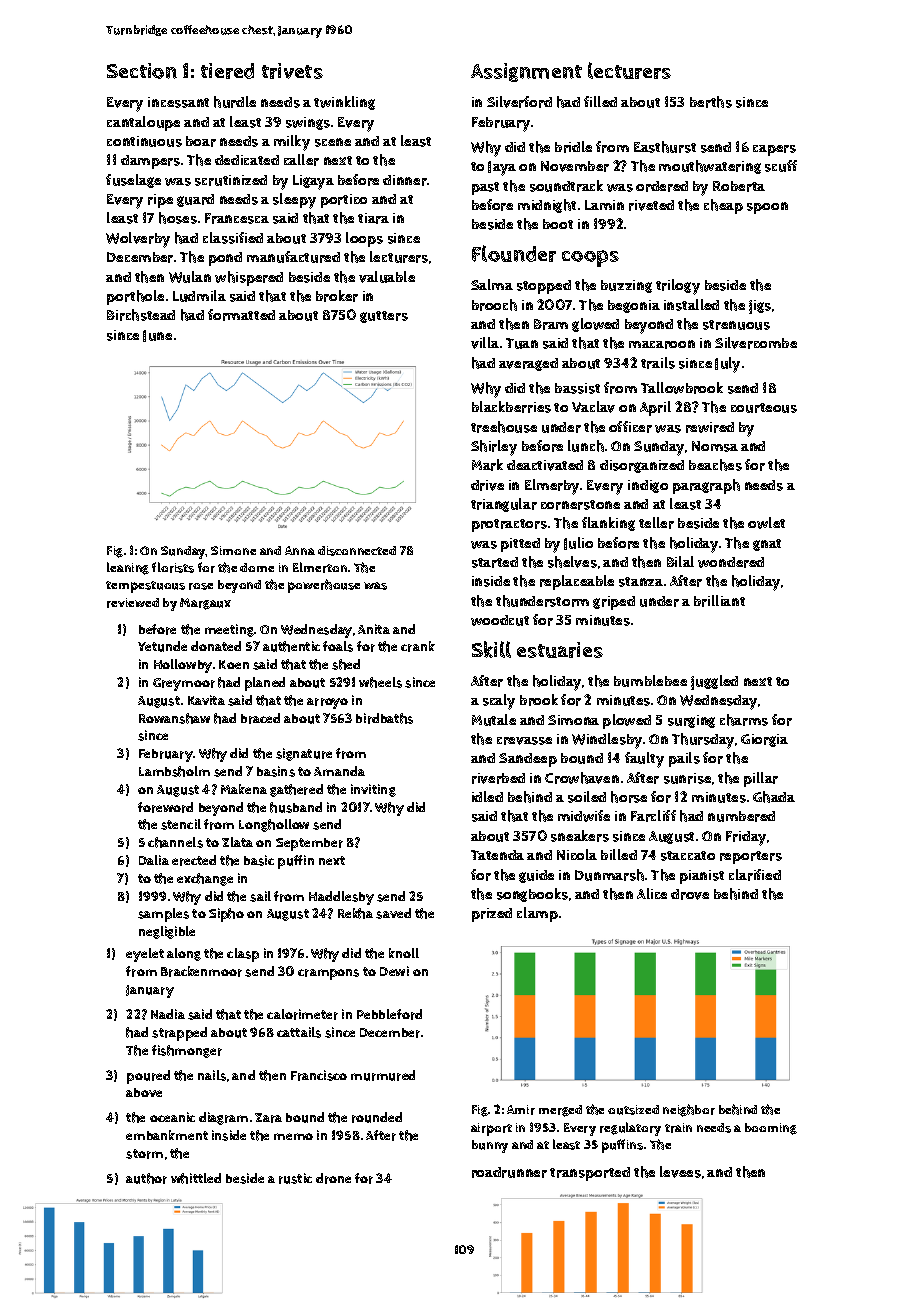 The image size is (908, 1316). What do you see at coordinates (487, 485) in the image?
I see `drive` at bounding box center [487, 485].
